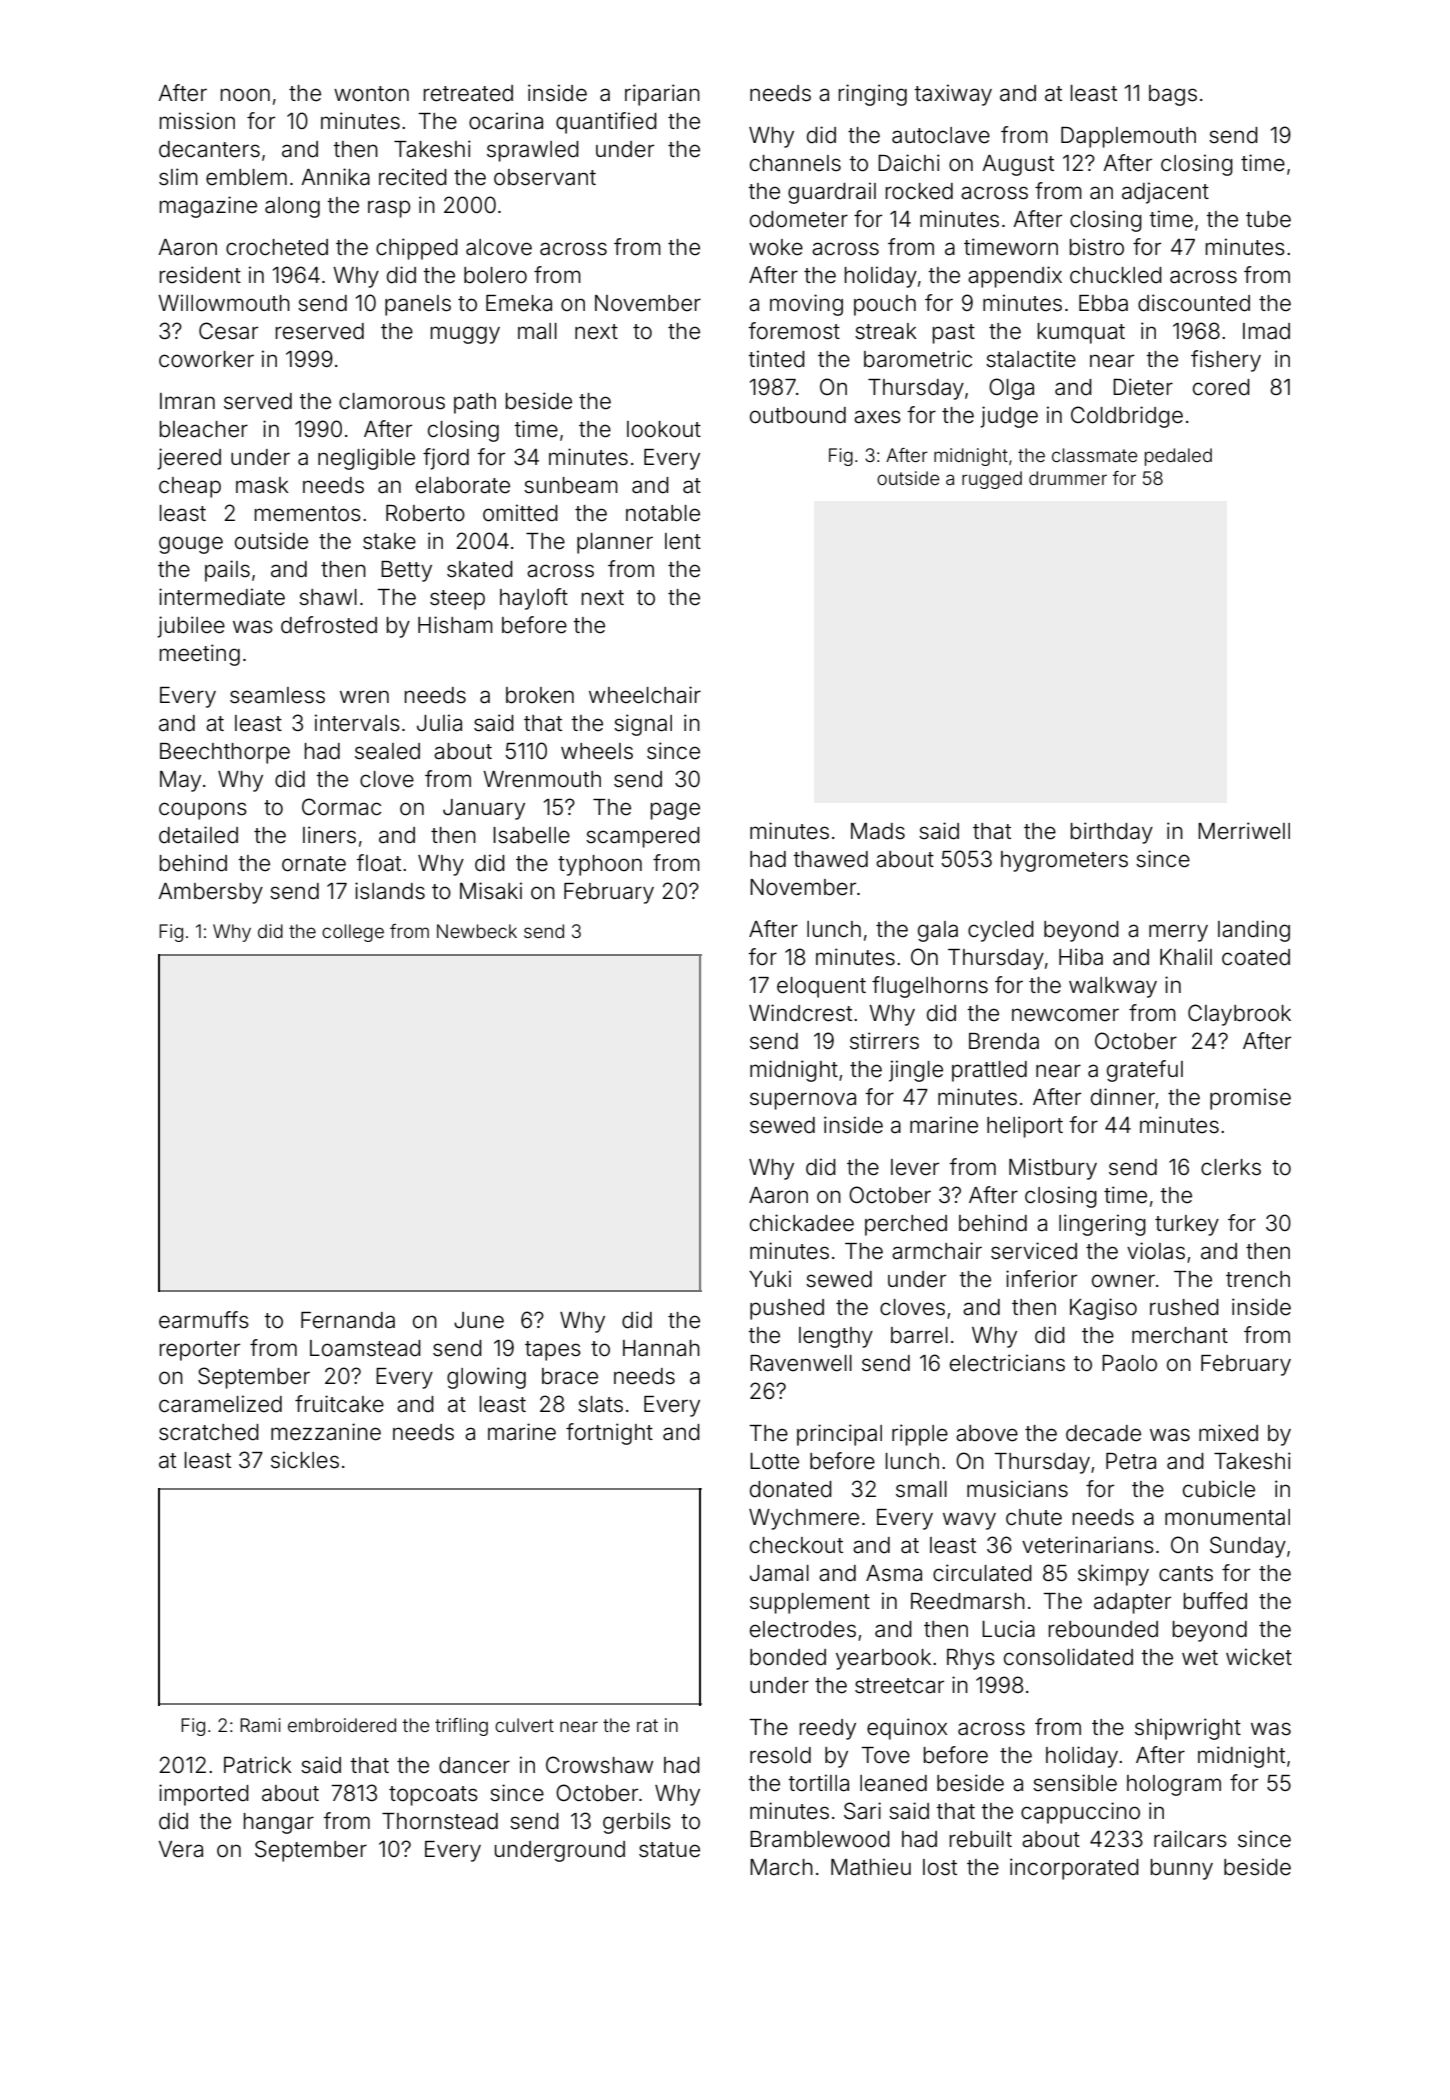 The width and height of the screenshot is (1450, 2100). Describe the element at coordinates (664, 429) in the screenshot. I see `lookout` at that location.
